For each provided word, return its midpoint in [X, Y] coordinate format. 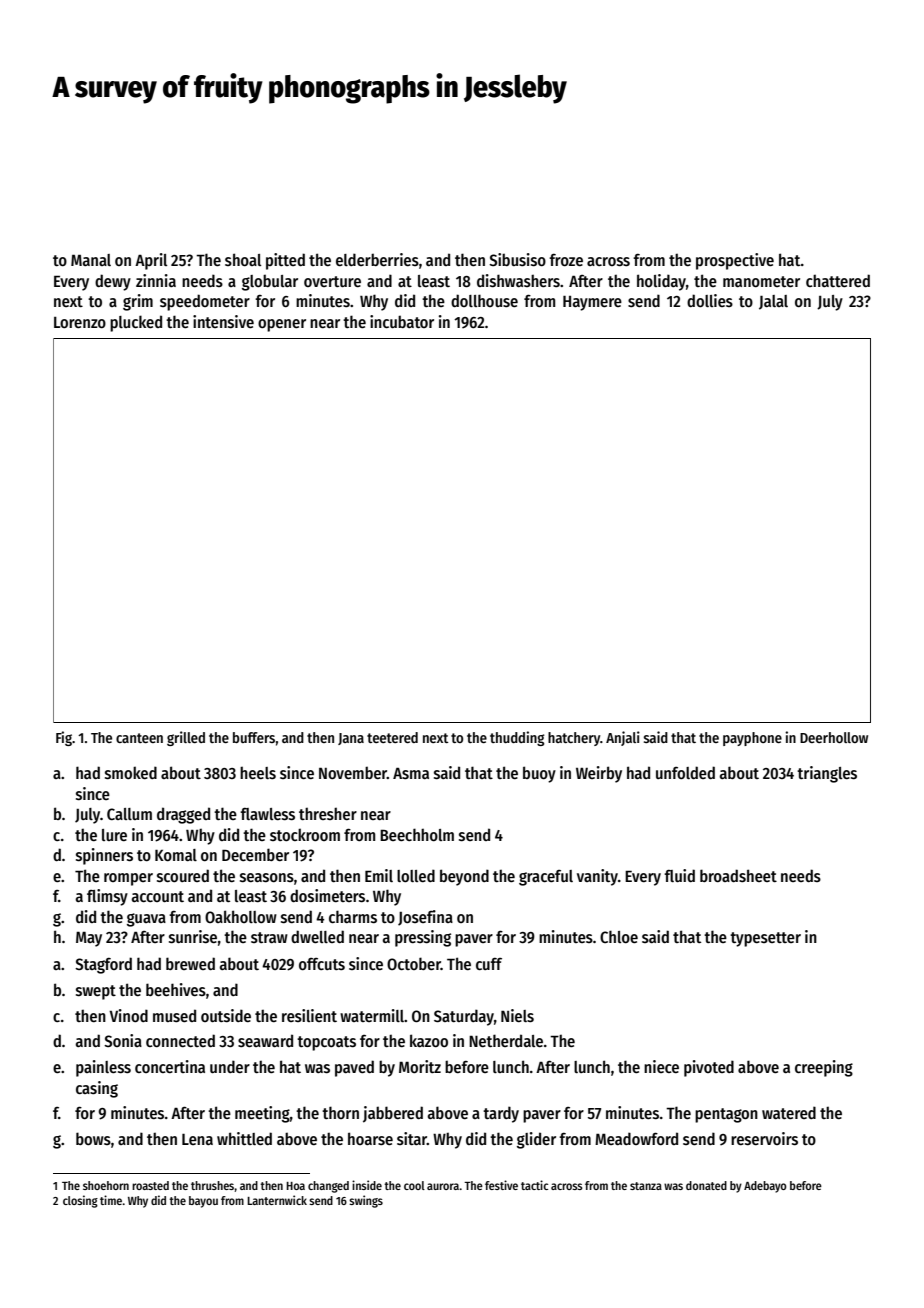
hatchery [574, 739]
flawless [267, 814]
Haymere [592, 303]
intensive [223, 322]
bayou [203, 1202]
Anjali [623, 738]
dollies [710, 300]
